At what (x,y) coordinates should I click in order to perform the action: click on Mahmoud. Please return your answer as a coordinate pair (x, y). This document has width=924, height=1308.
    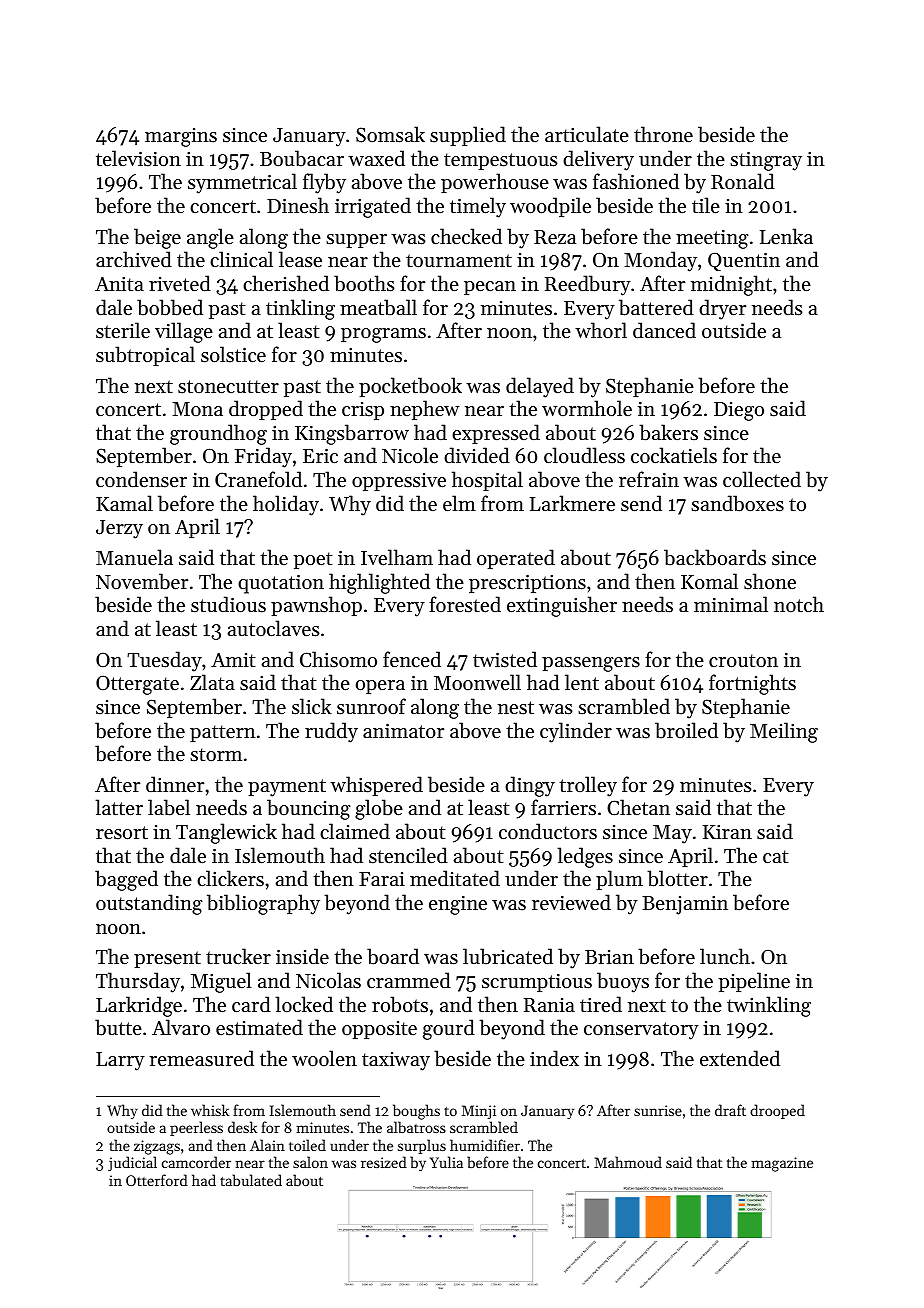
    Looking at the image, I should click on (628, 1162).
